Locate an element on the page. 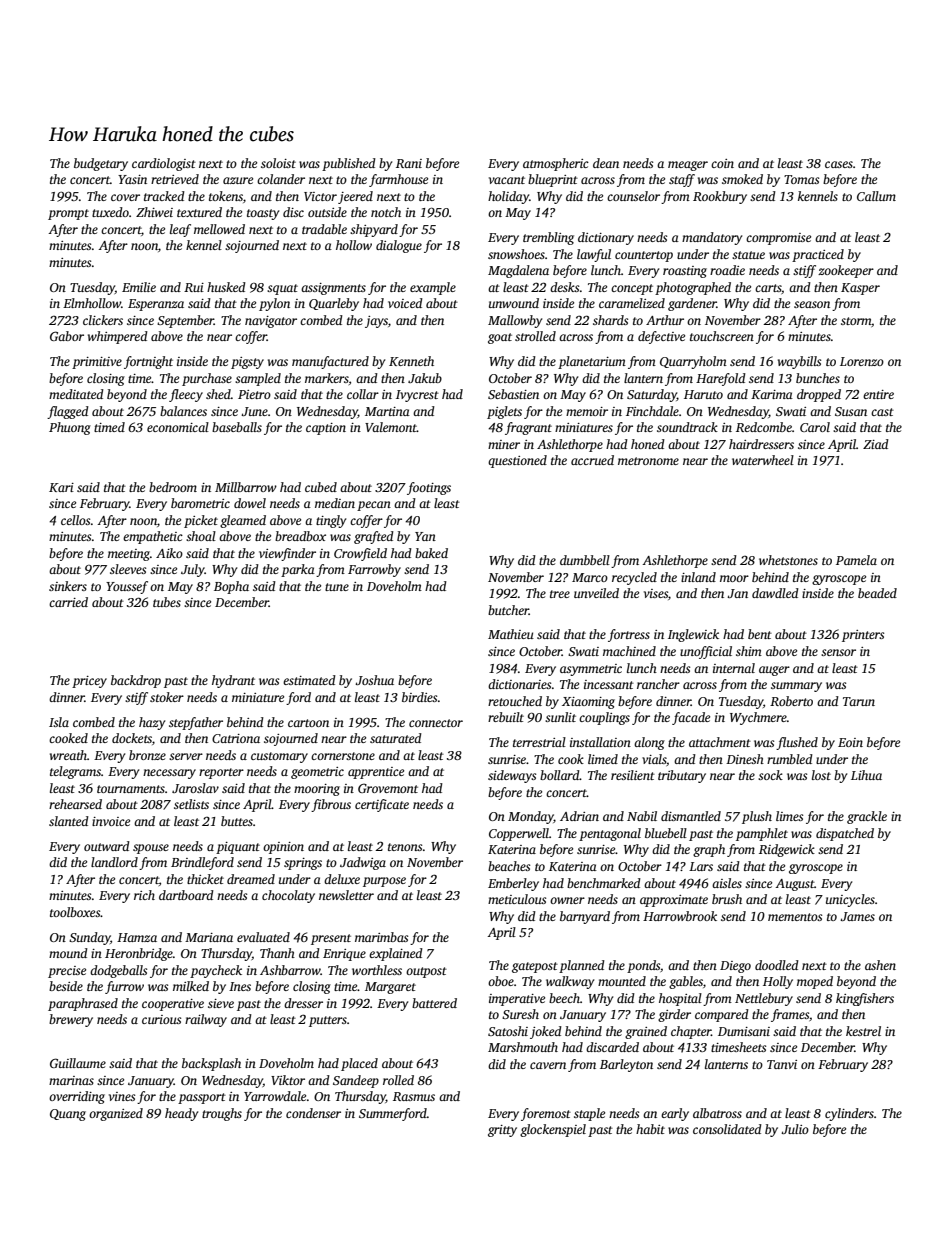  landlord is located at coordinates (114, 862).
